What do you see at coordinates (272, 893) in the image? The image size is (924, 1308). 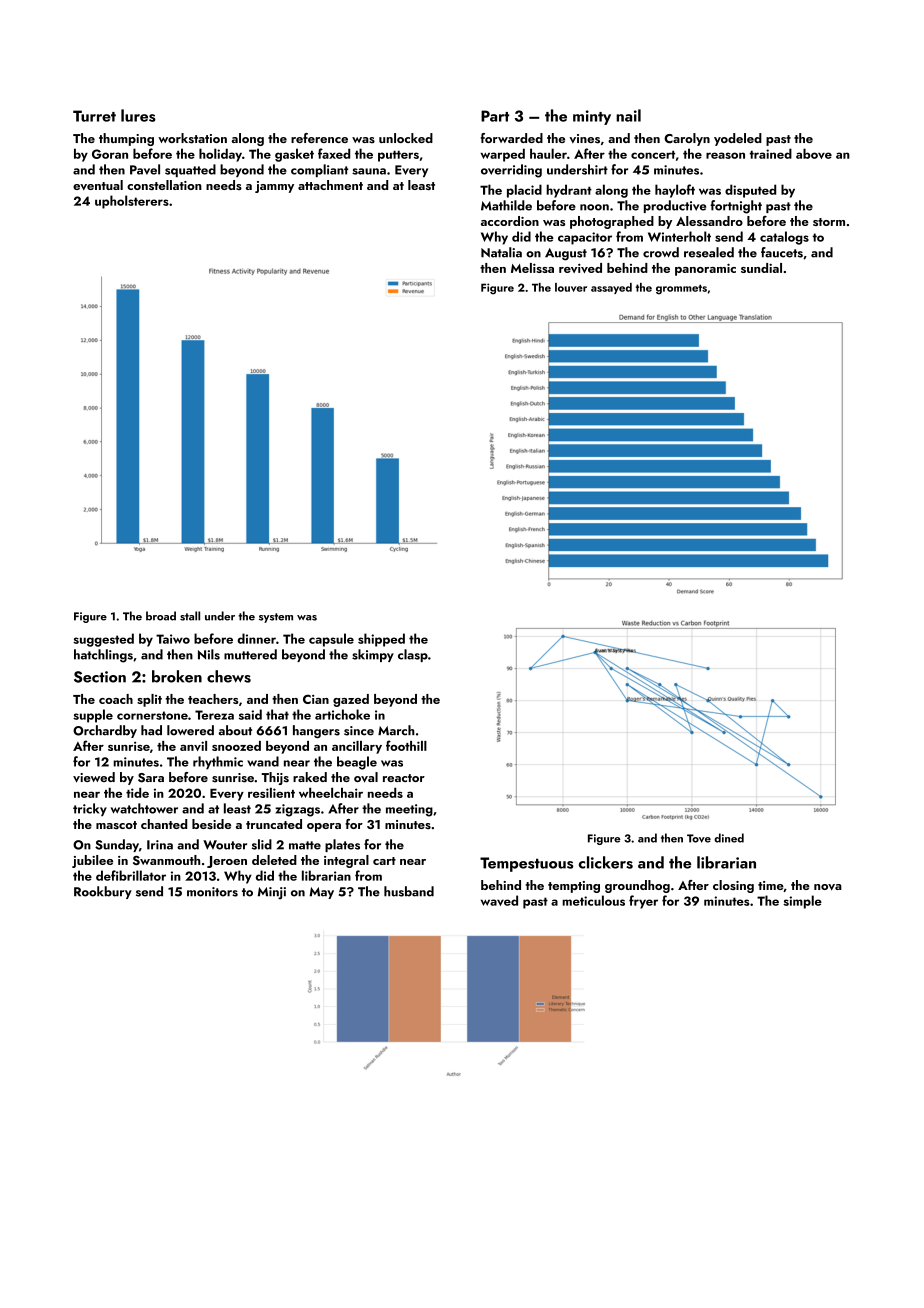 I see `Minji` at bounding box center [272, 893].
